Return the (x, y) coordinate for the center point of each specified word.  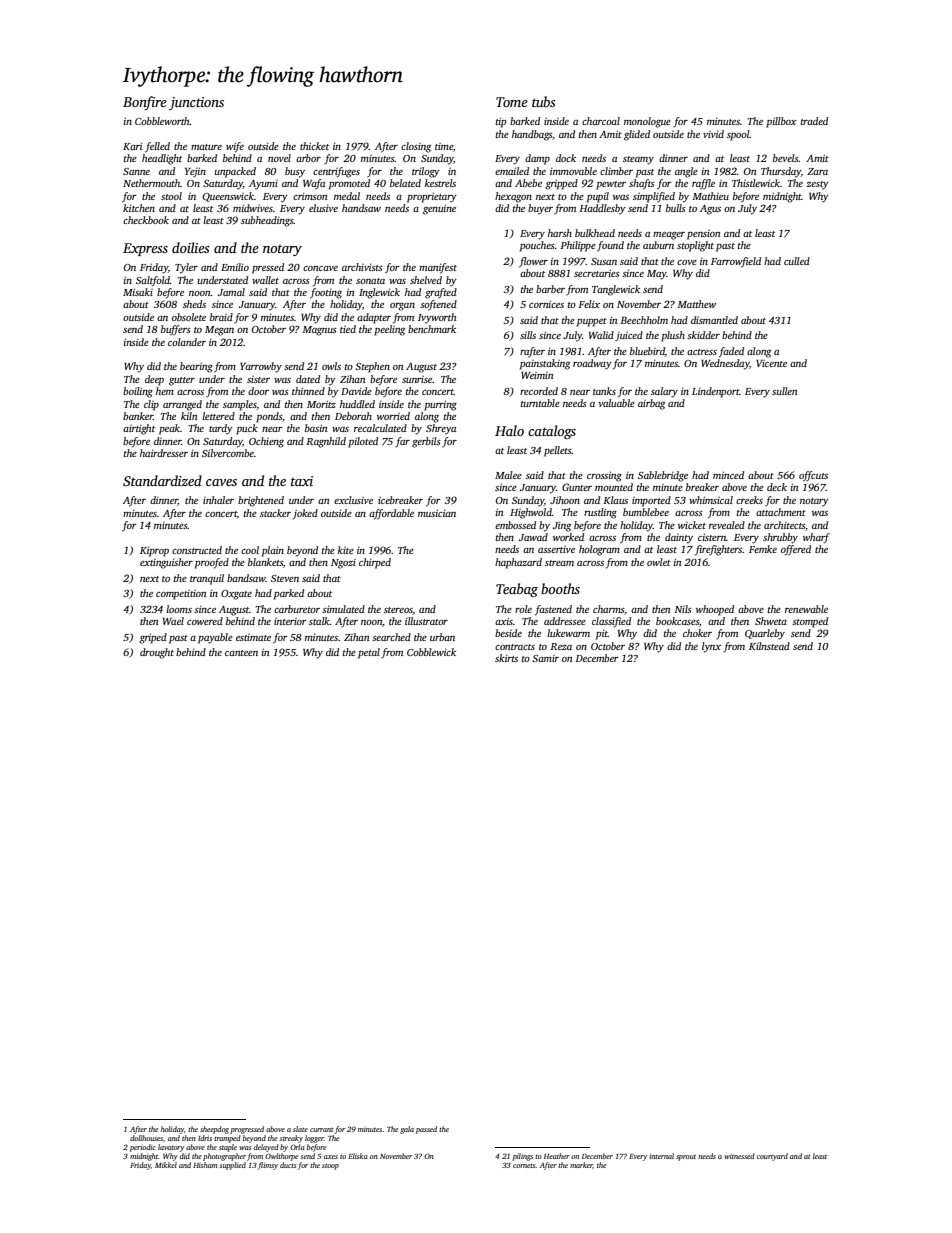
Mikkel (166, 1165)
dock (566, 158)
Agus (710, 210)
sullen (784, 391)
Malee (508, 475)
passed (426, 1130)
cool (250, 550)
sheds (194, 304)
